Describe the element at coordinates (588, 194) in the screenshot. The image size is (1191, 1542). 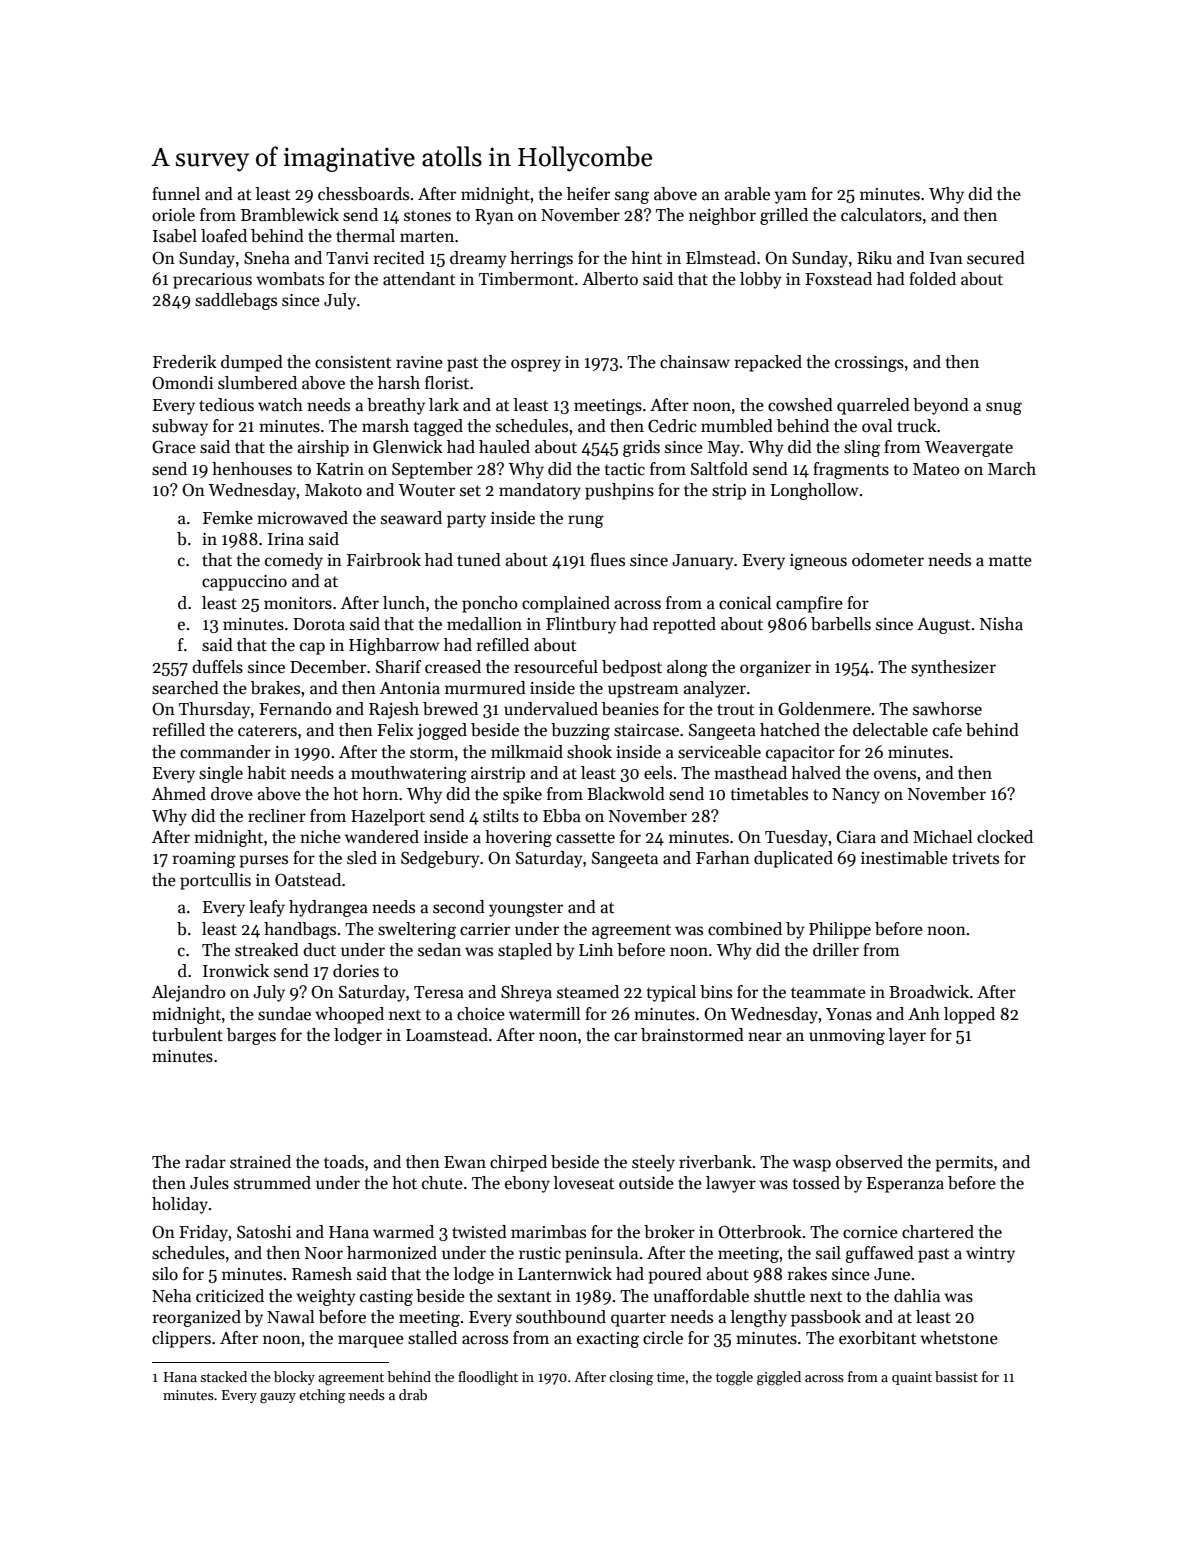
I see `heifer` at that location.
